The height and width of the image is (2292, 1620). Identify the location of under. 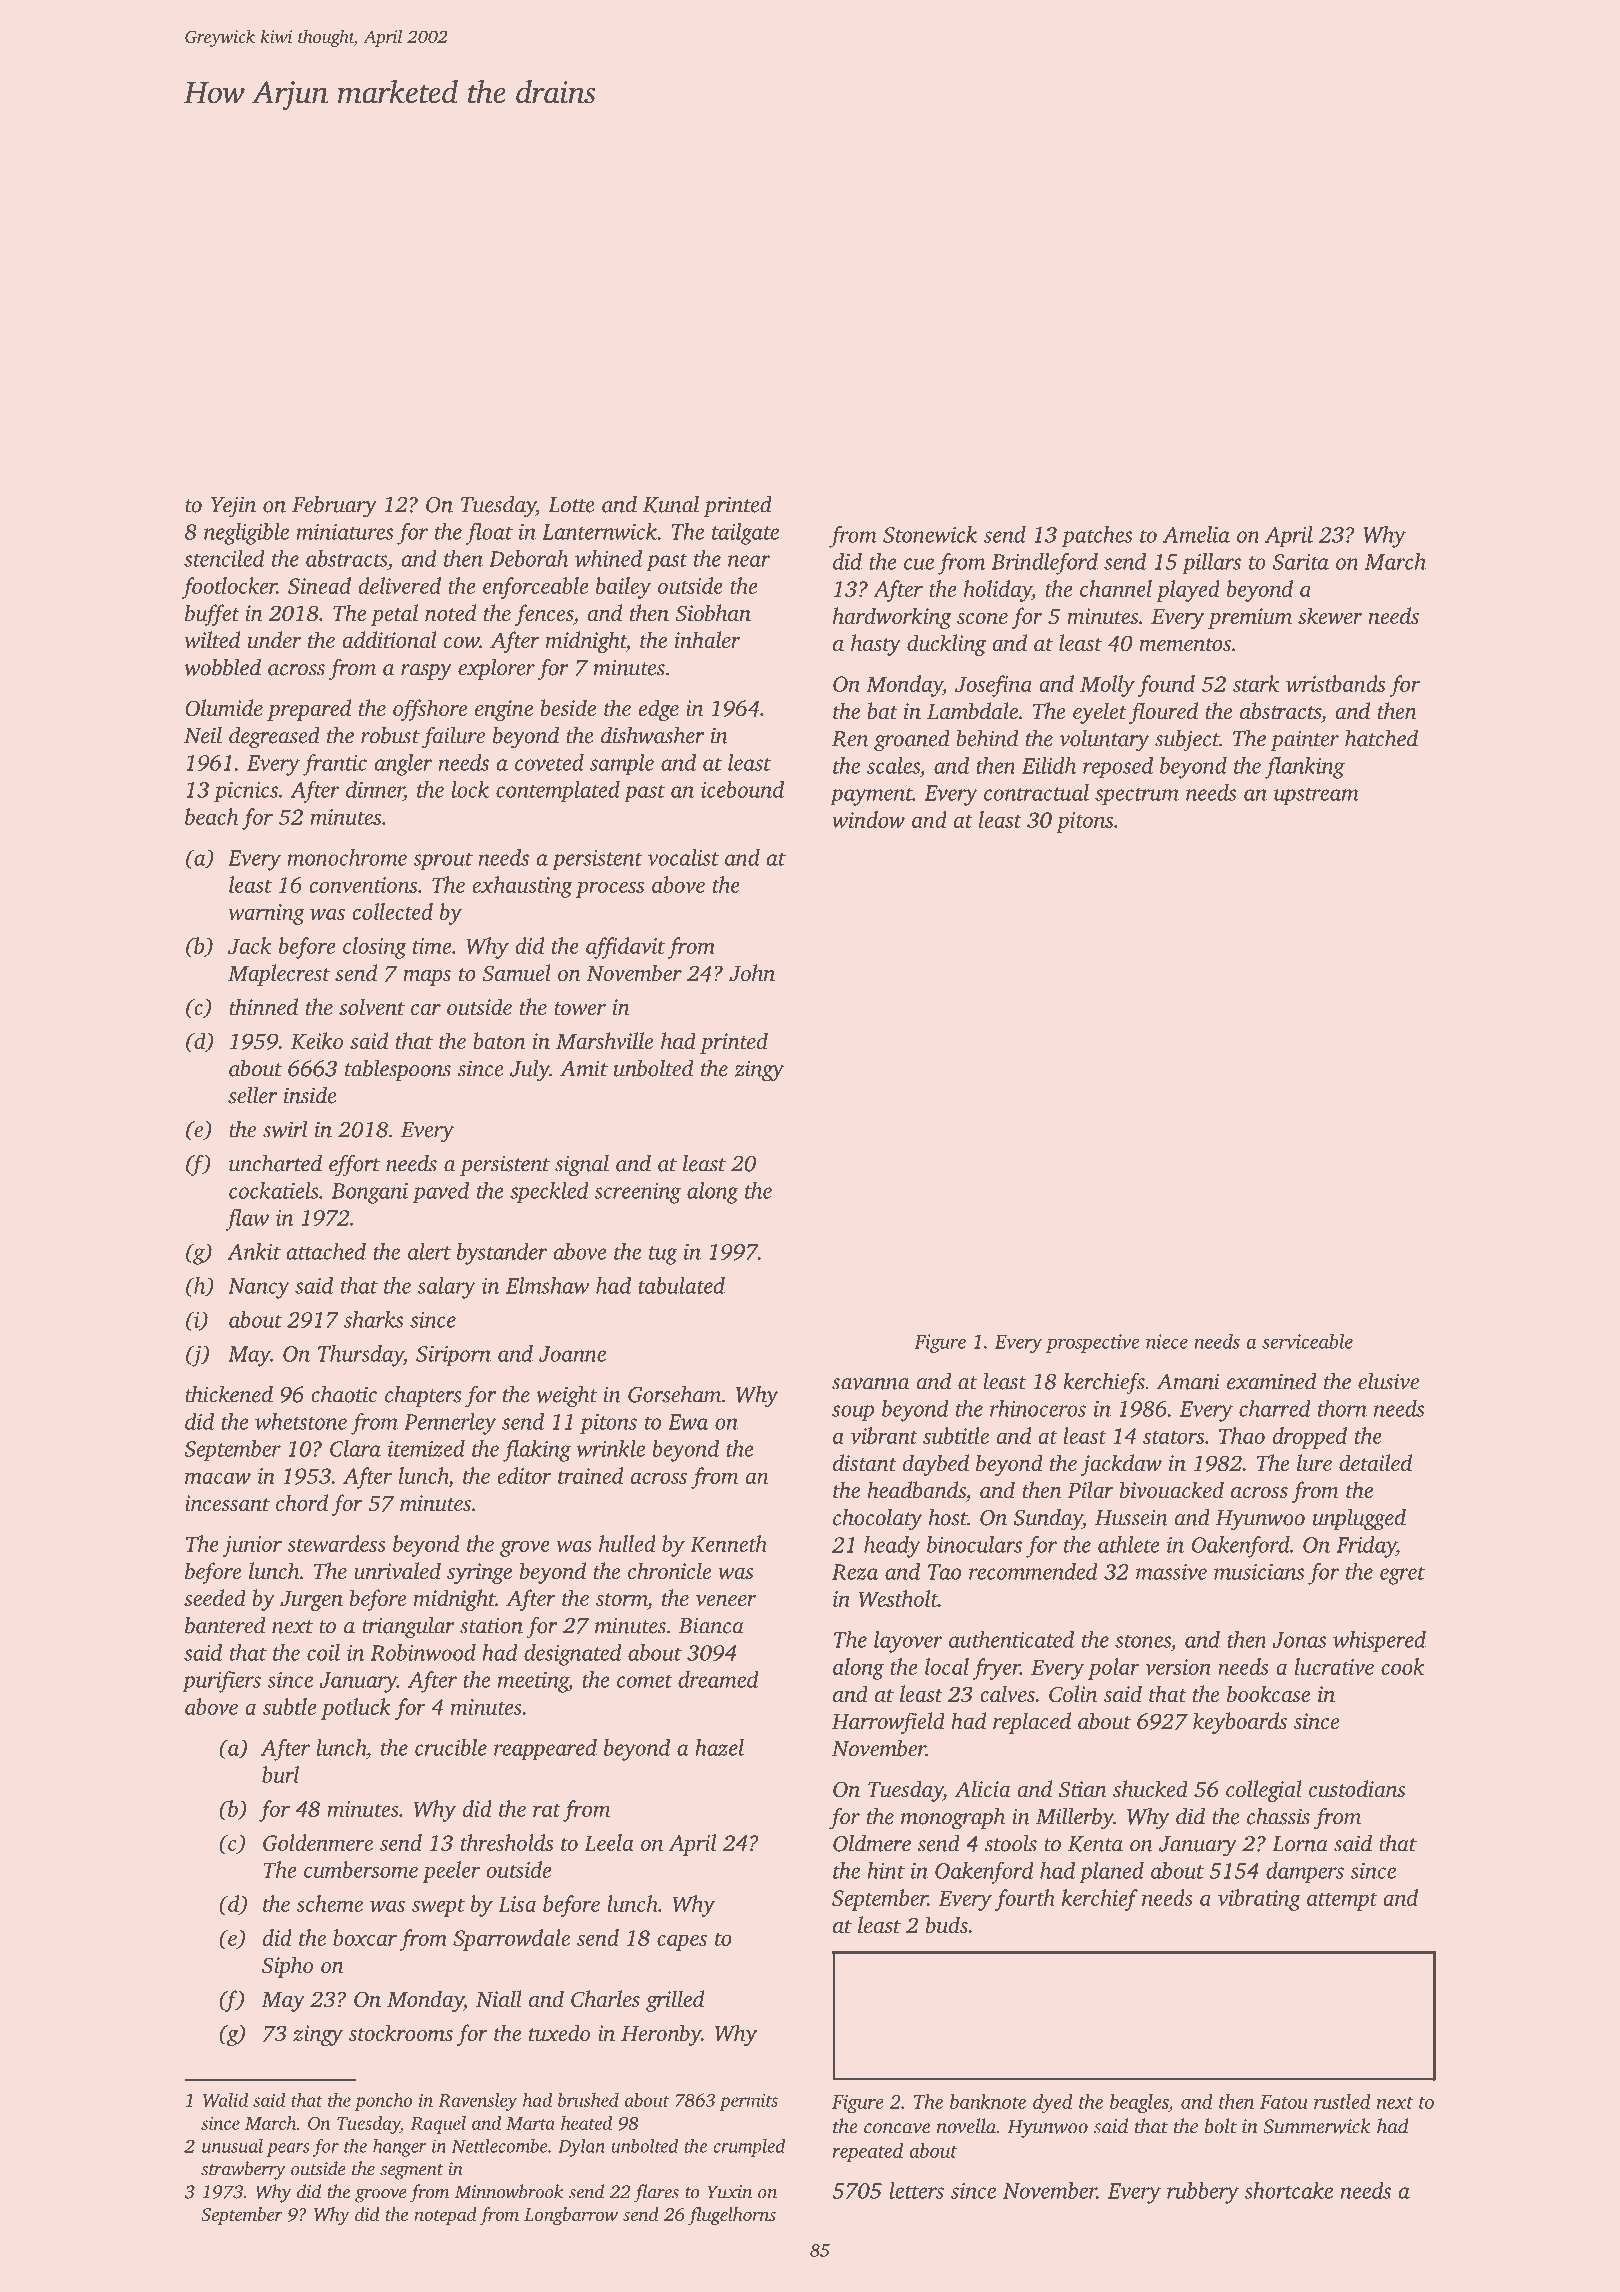
(274, 640).
